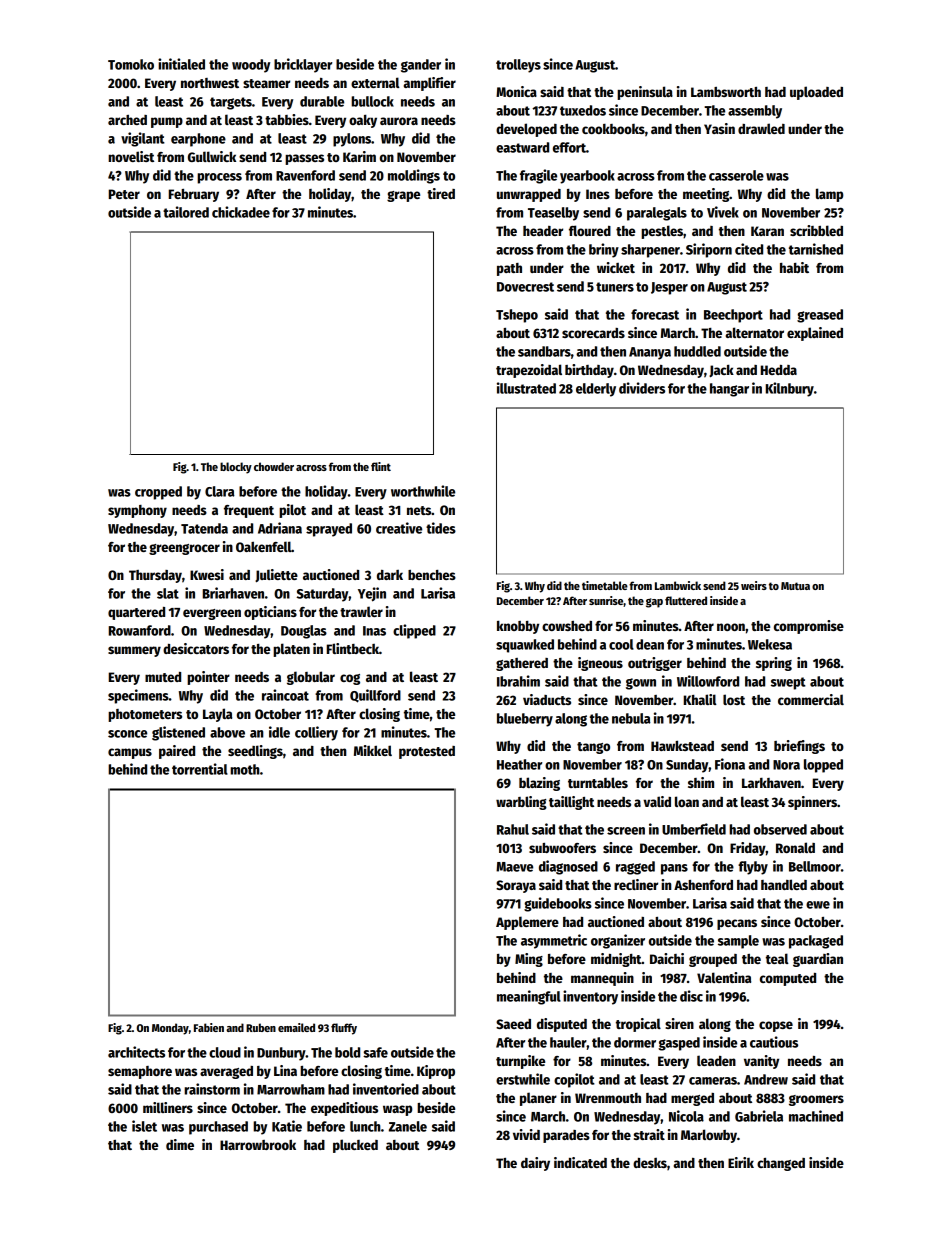  Describe the element at coordinates (155, 576) in the screenshot. I see `Thursday` at that location.
